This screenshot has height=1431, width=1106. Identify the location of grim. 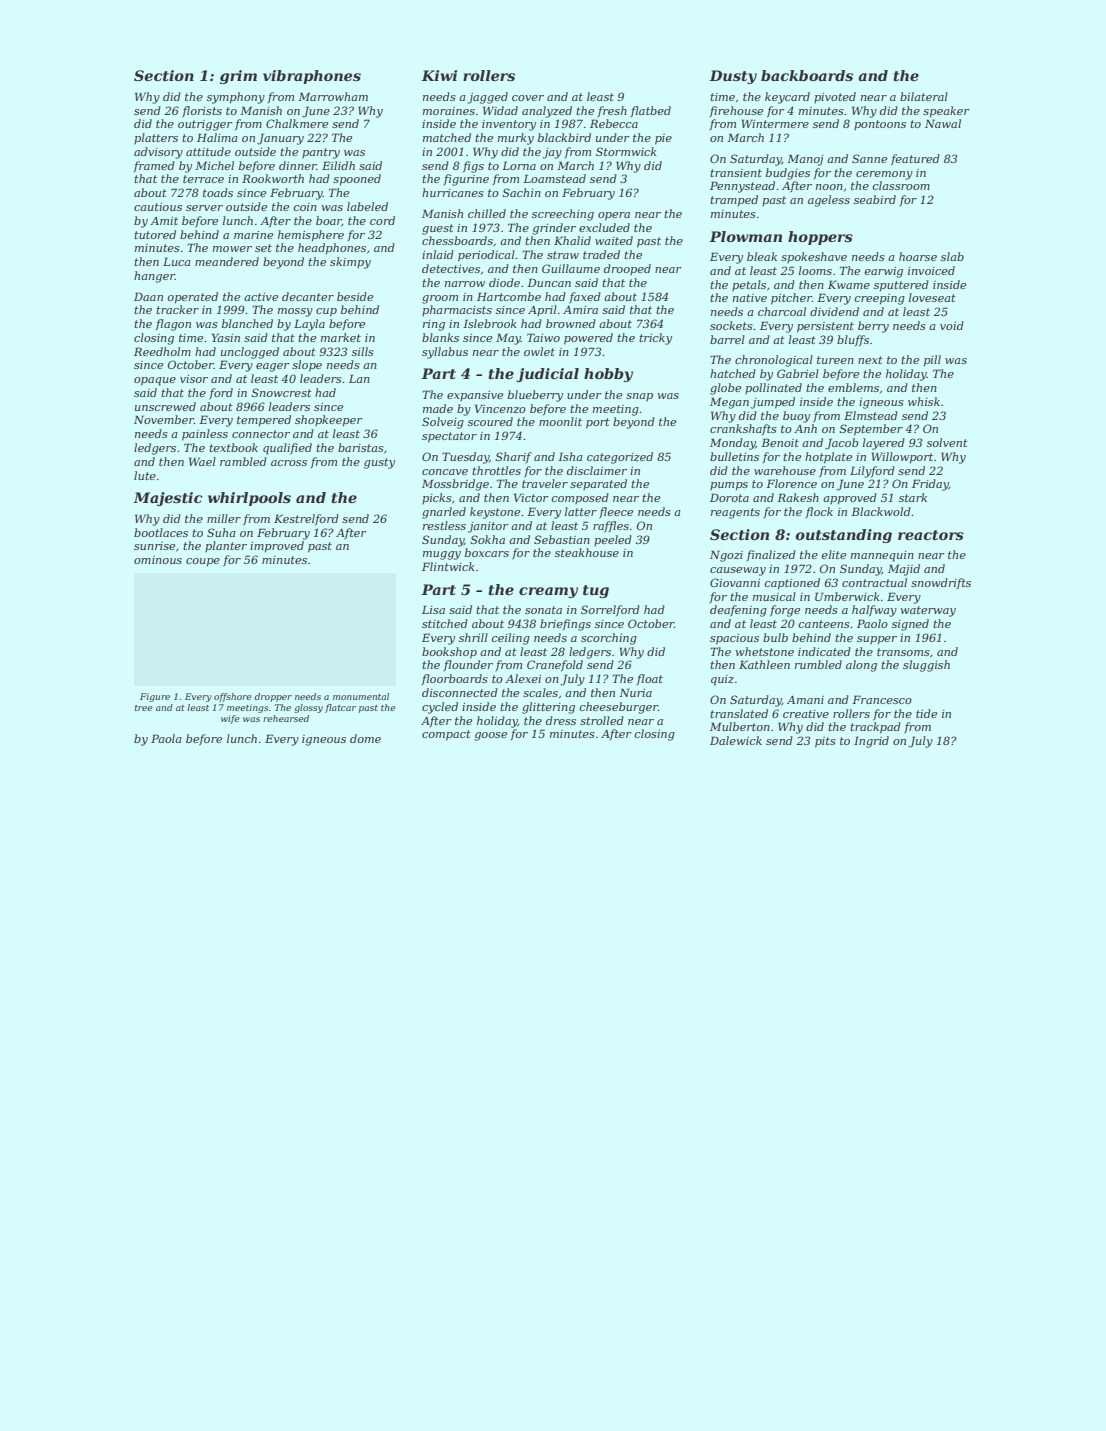
(238, 77).
